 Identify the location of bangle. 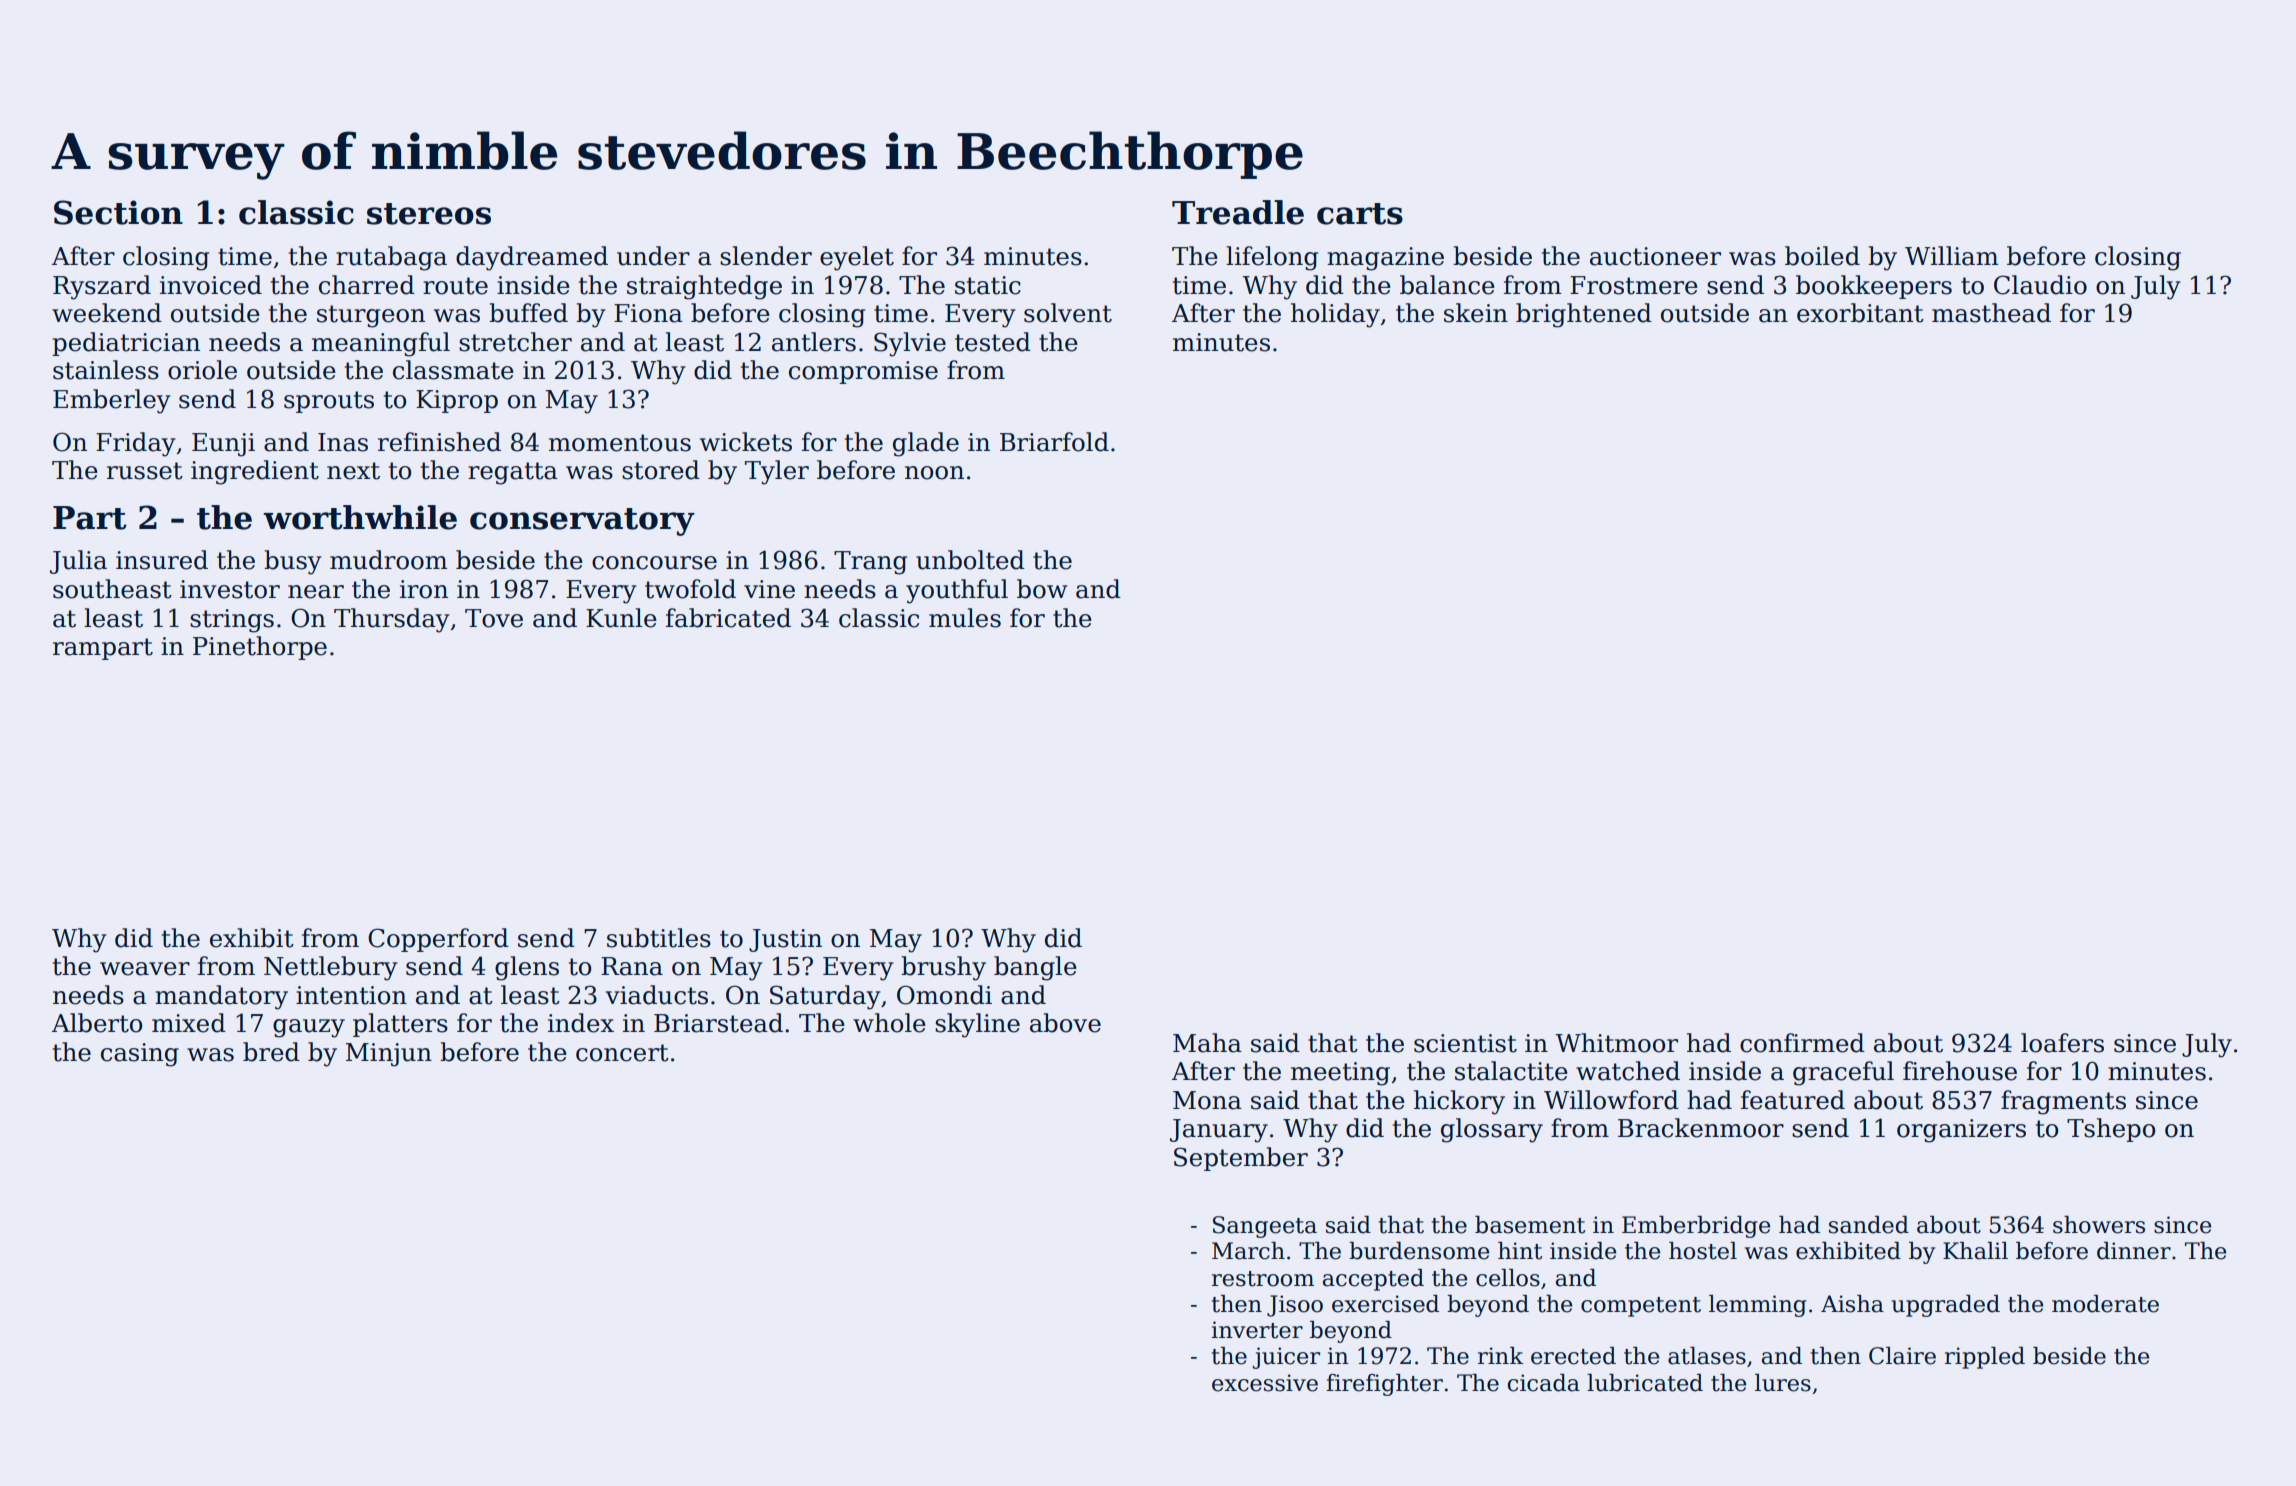
(1035, 968).
